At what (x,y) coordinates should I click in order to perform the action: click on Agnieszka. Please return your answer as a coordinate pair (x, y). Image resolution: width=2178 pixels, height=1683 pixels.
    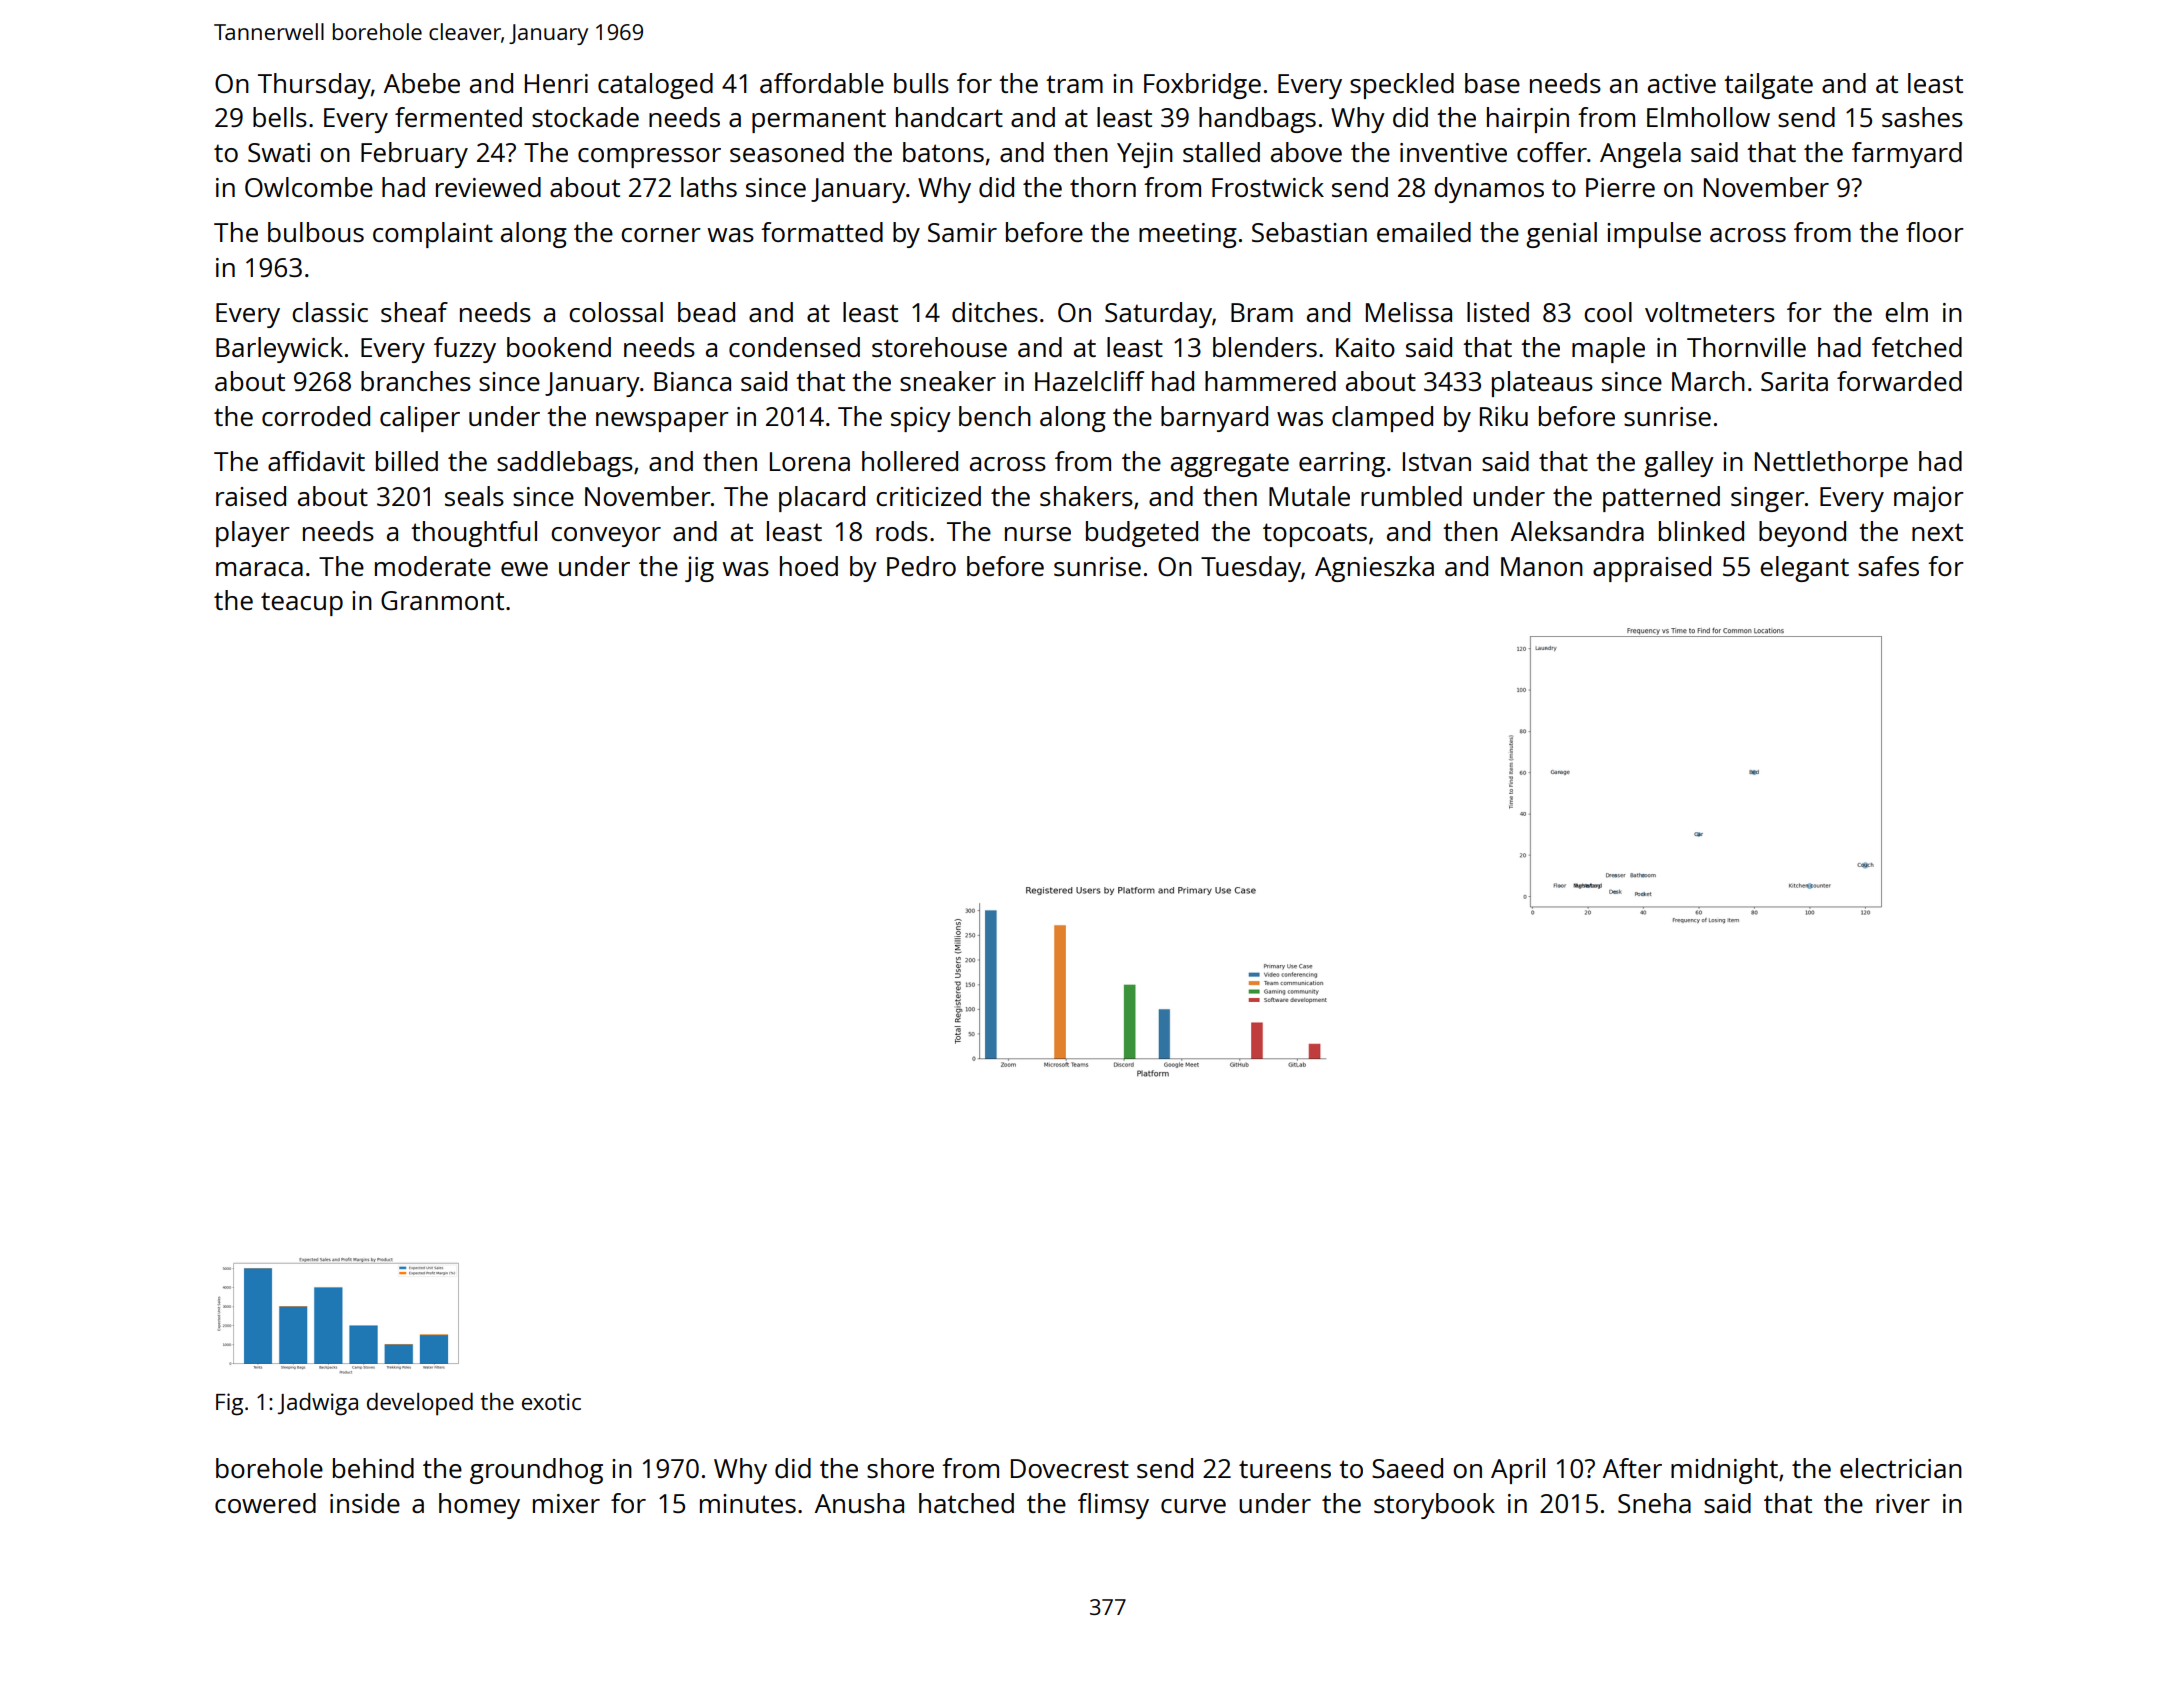
    Looking at the image, I should click on (1374, 569).
